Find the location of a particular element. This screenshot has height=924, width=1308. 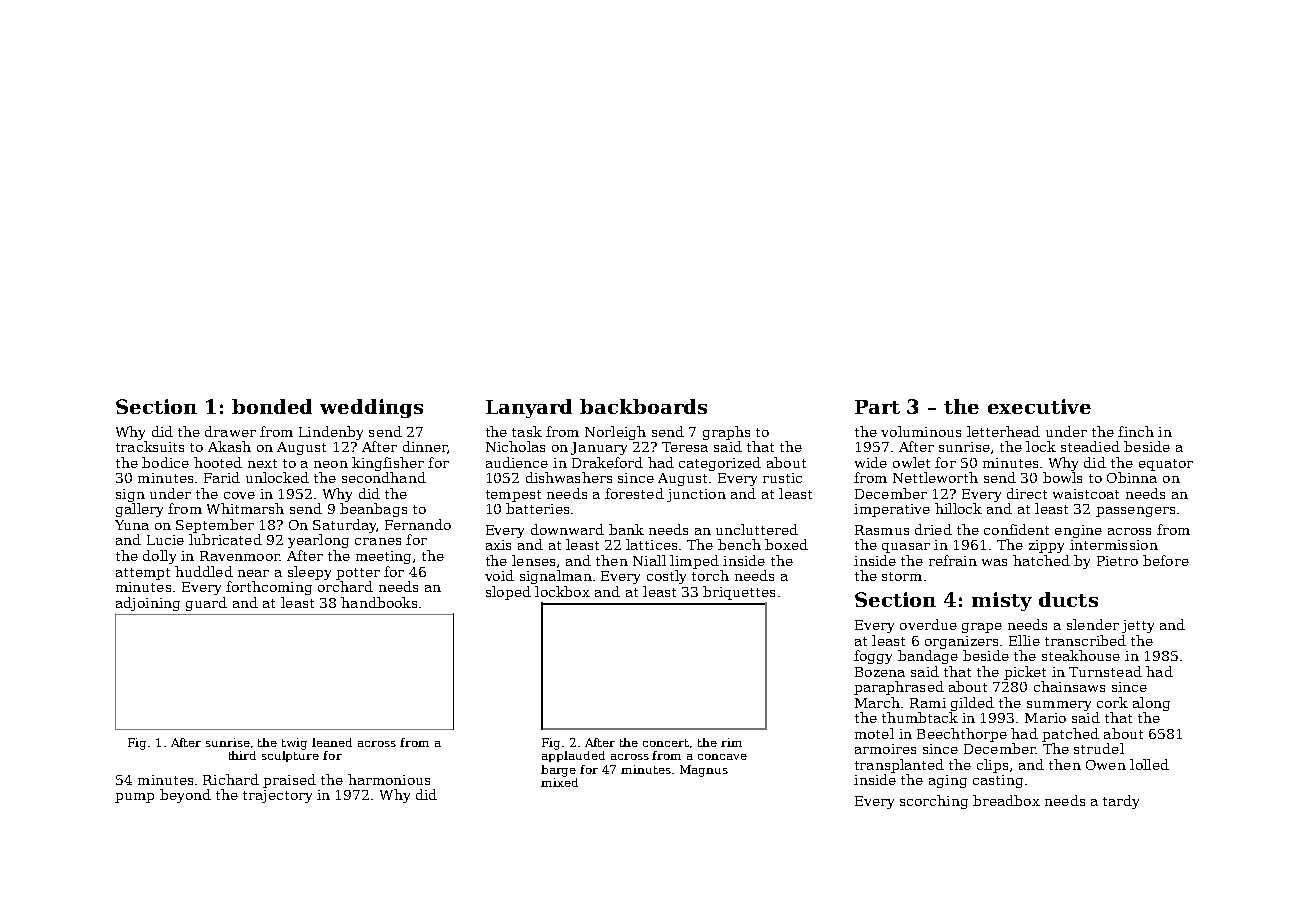

Lindenby is located at coordinates (331, 433).
